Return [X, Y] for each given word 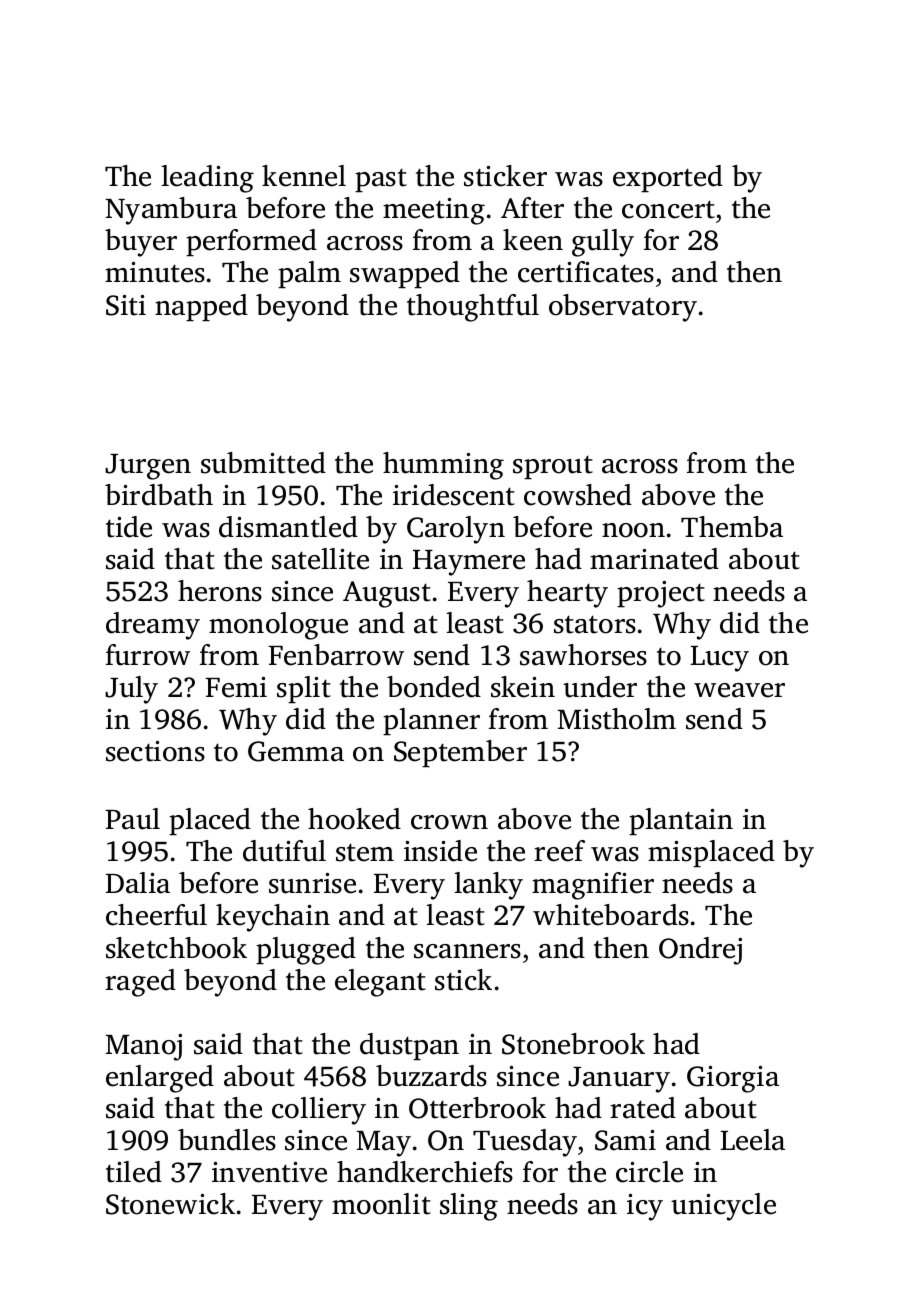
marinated [654, 559]
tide [129, 527]
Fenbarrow [336, 655]
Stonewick [170, 1204]
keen [533, 240]
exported [668, 178]
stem [365, 852]
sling [469, 1207]
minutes [155, 272]
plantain [681, 821]
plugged [306, 951]
